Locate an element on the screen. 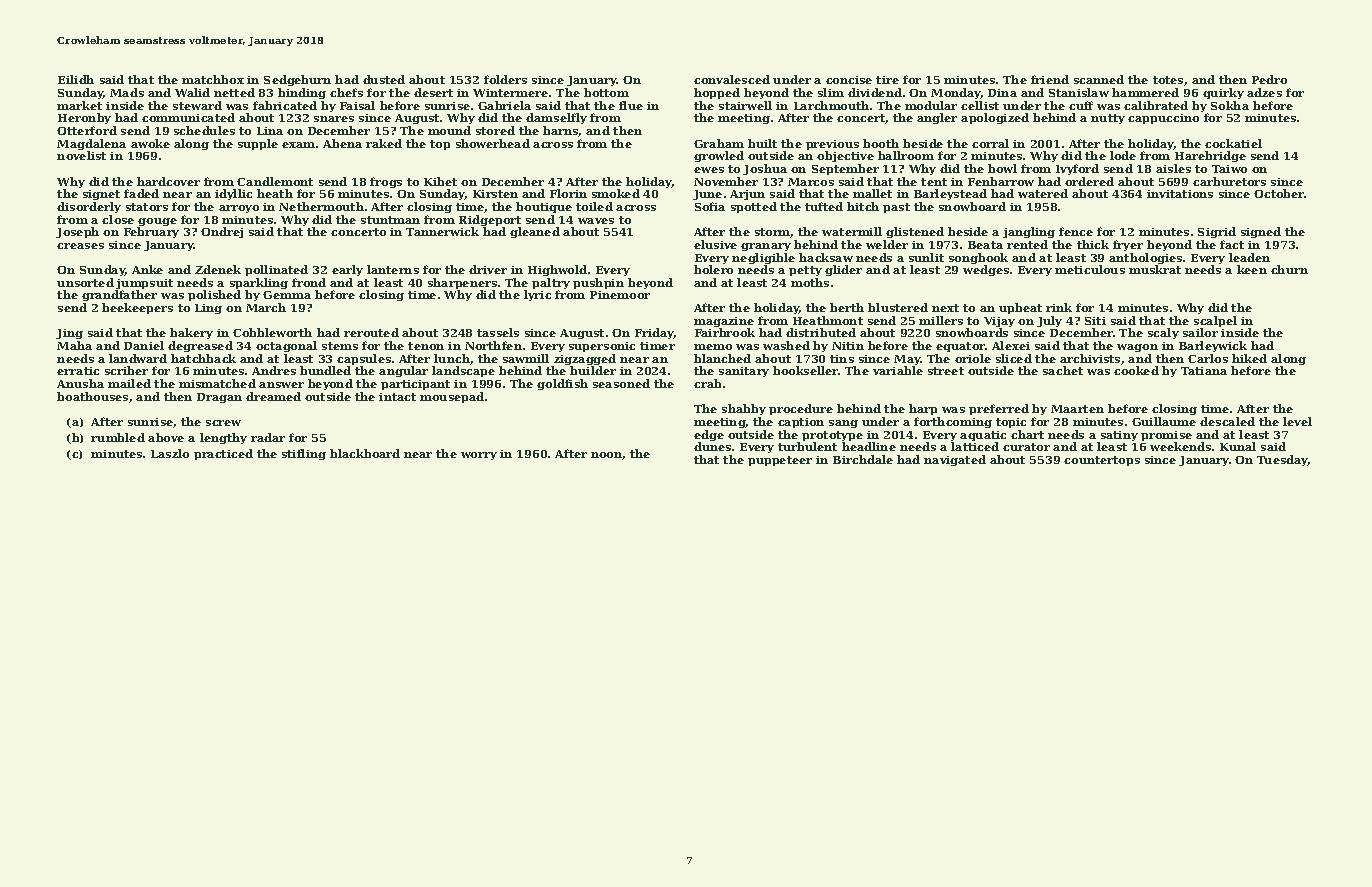 This screenshot has width=1372, height=887. Carlos is located at coordinates (1208, 358).
